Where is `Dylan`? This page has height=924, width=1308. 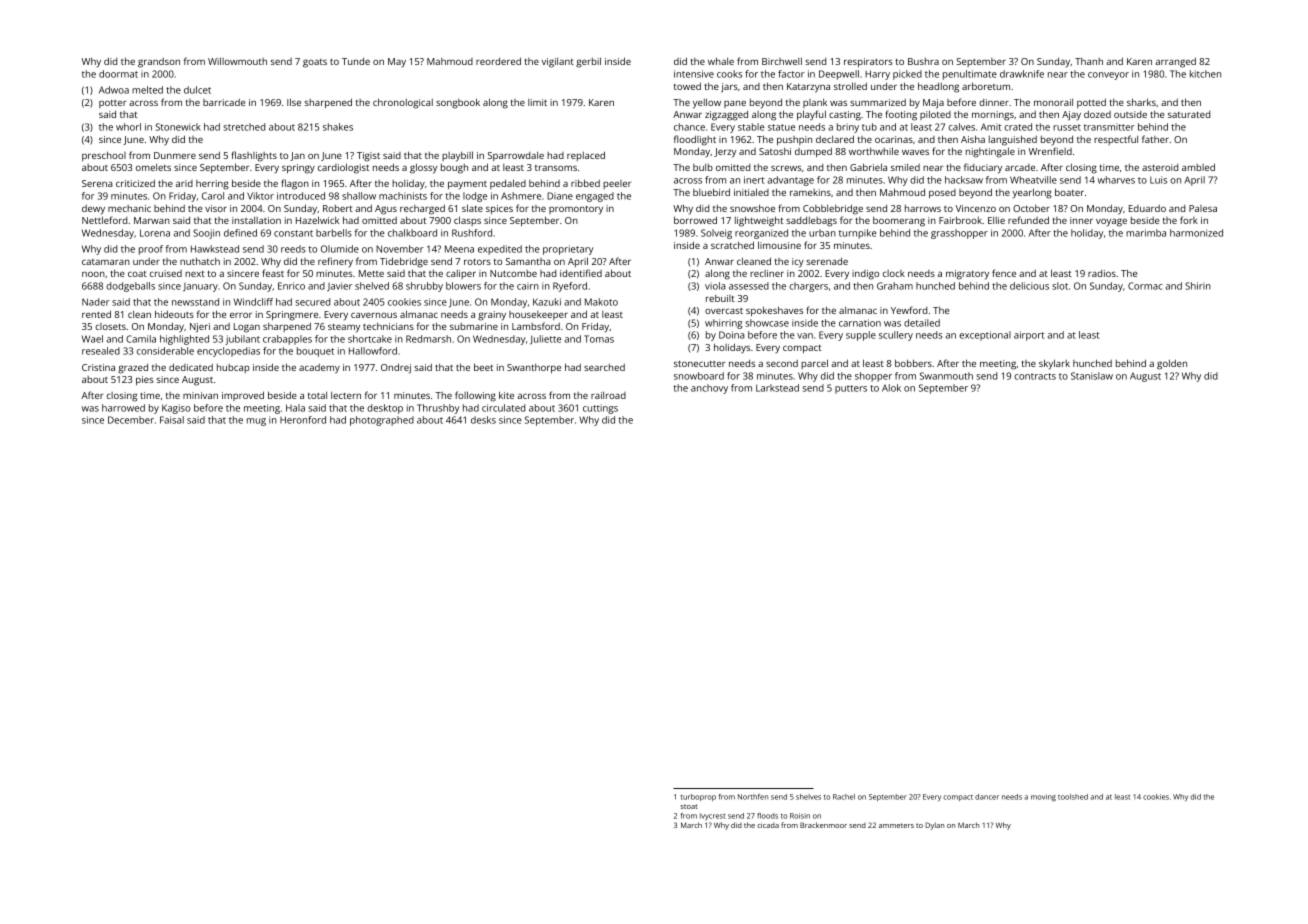 Dylan is located at coordinates (934, 826).
